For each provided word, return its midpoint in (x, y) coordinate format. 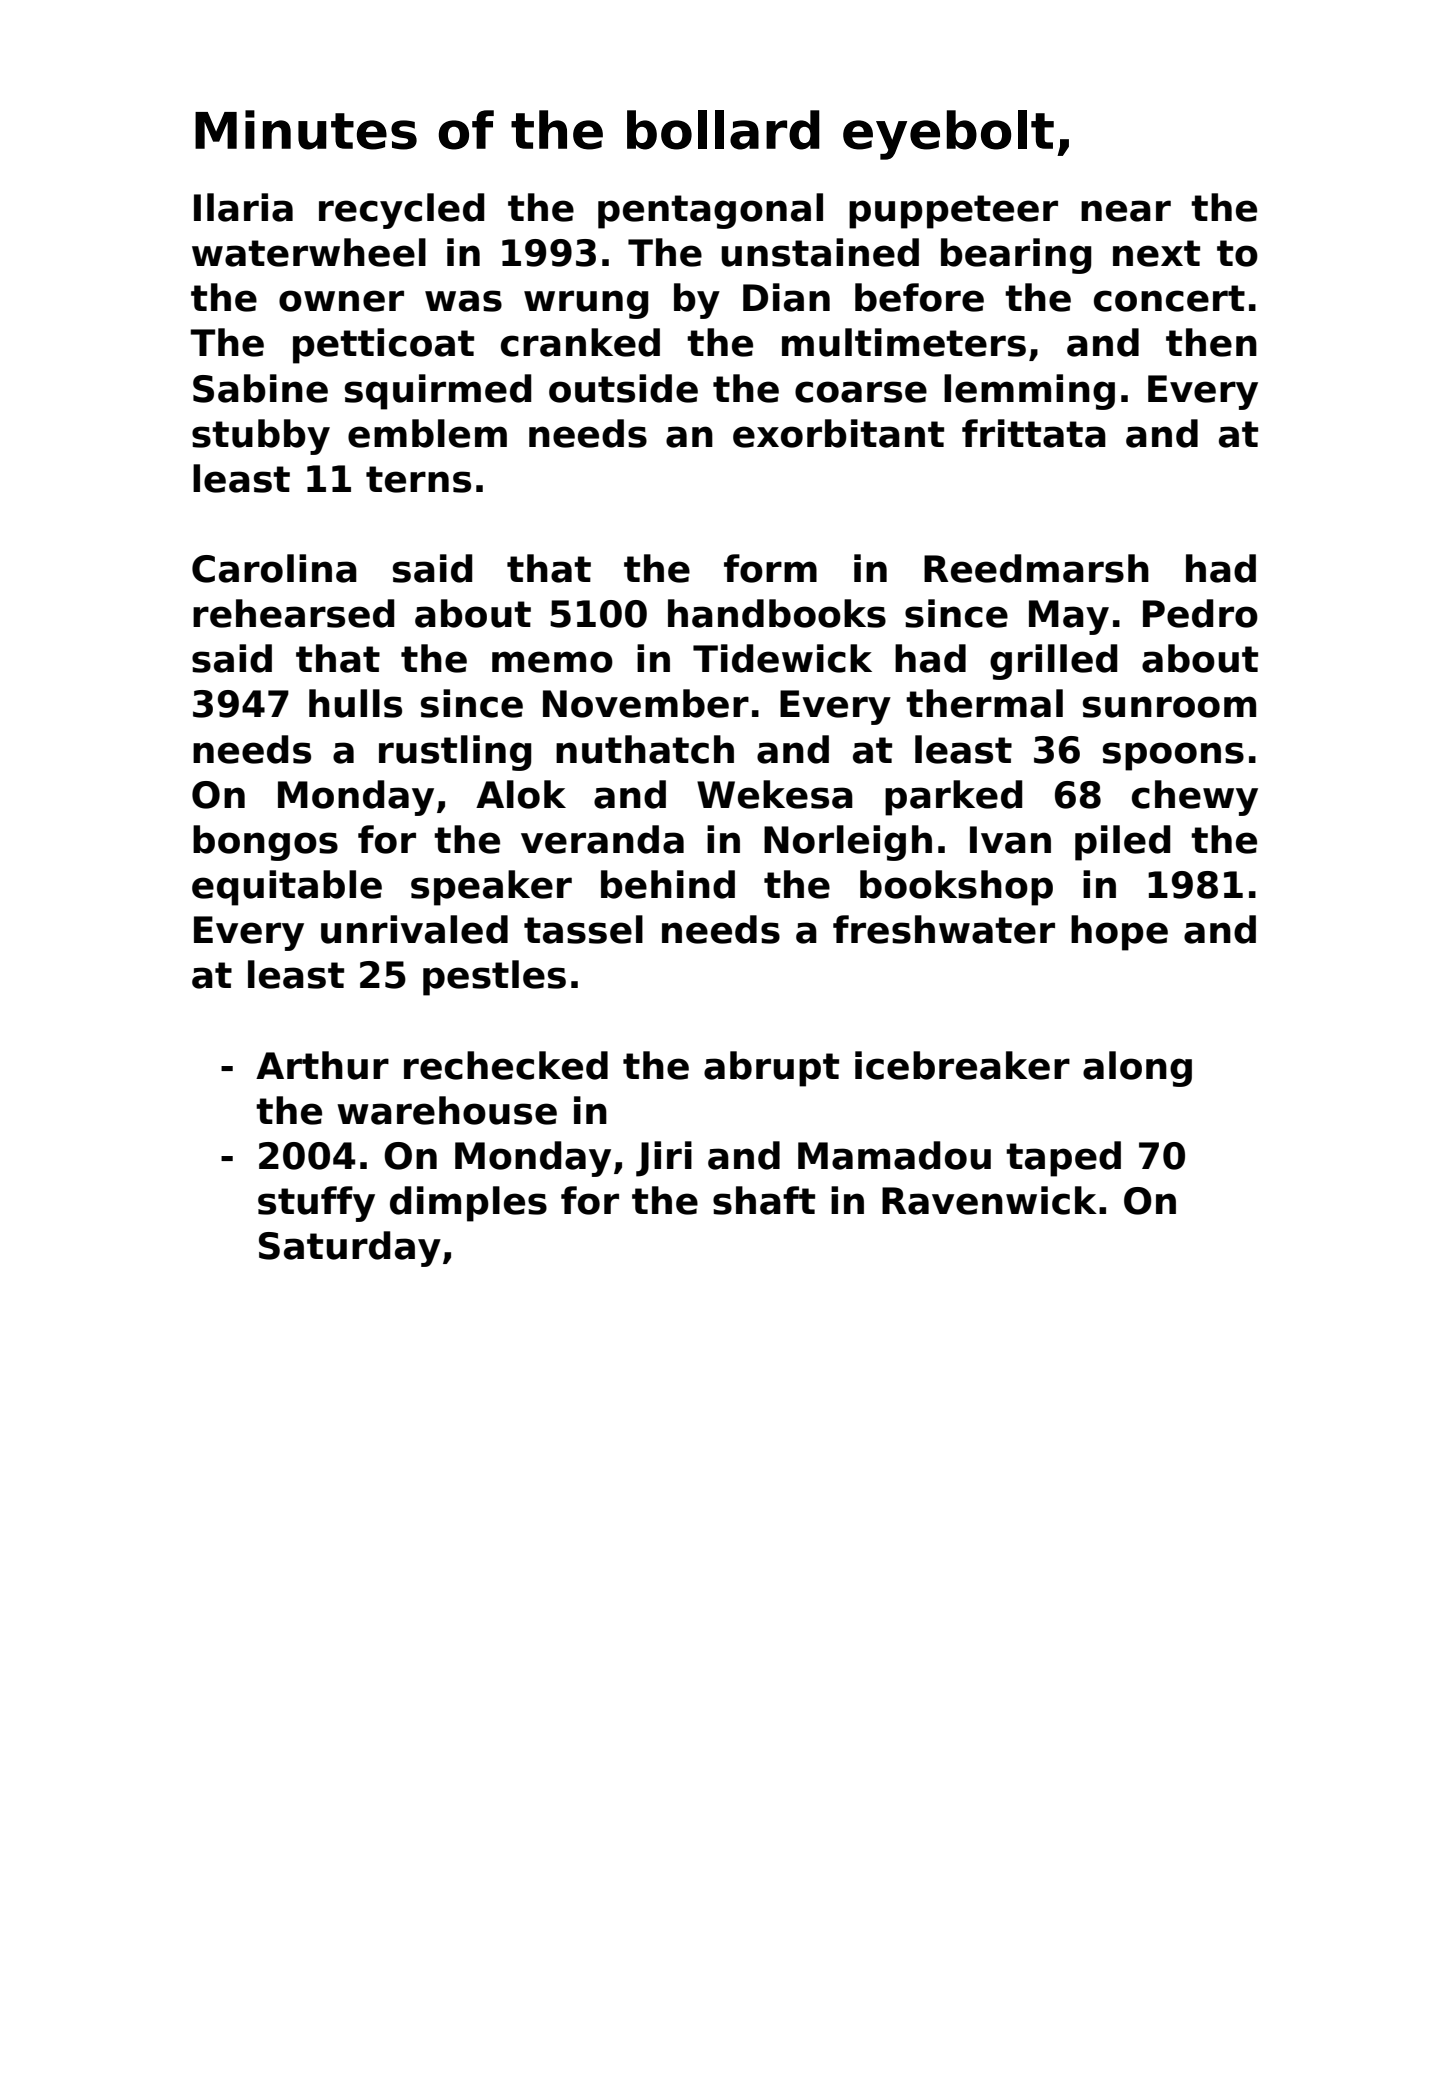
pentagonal (710, 211)
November (646, 703)
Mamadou (894, 1155)
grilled (1053, 662)
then (1211, 342)
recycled (401, 211)
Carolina (274, 568)
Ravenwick (989, 1200)
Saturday (350, 1249)
